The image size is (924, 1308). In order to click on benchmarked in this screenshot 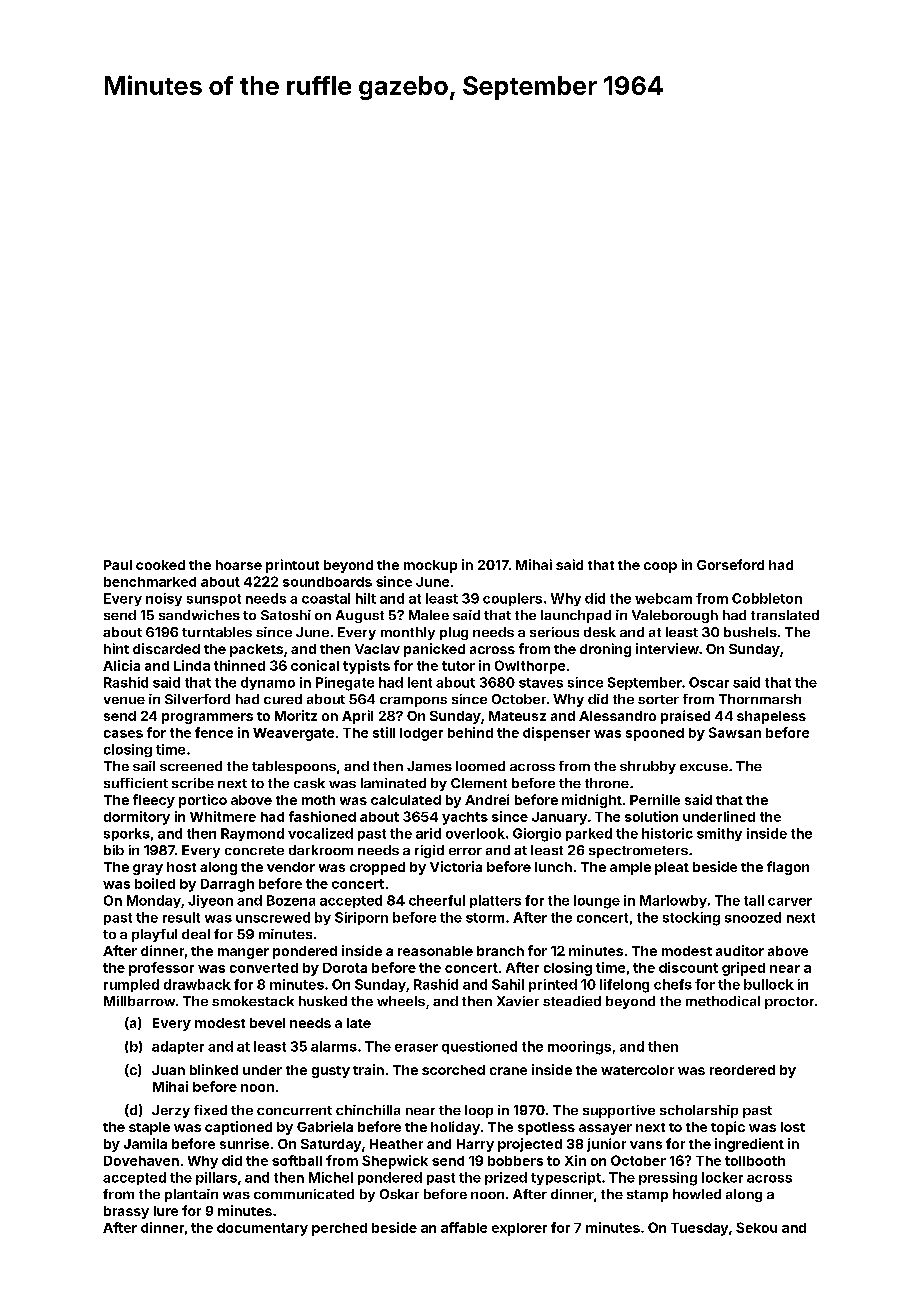, I will do `click(150, 582)`.
